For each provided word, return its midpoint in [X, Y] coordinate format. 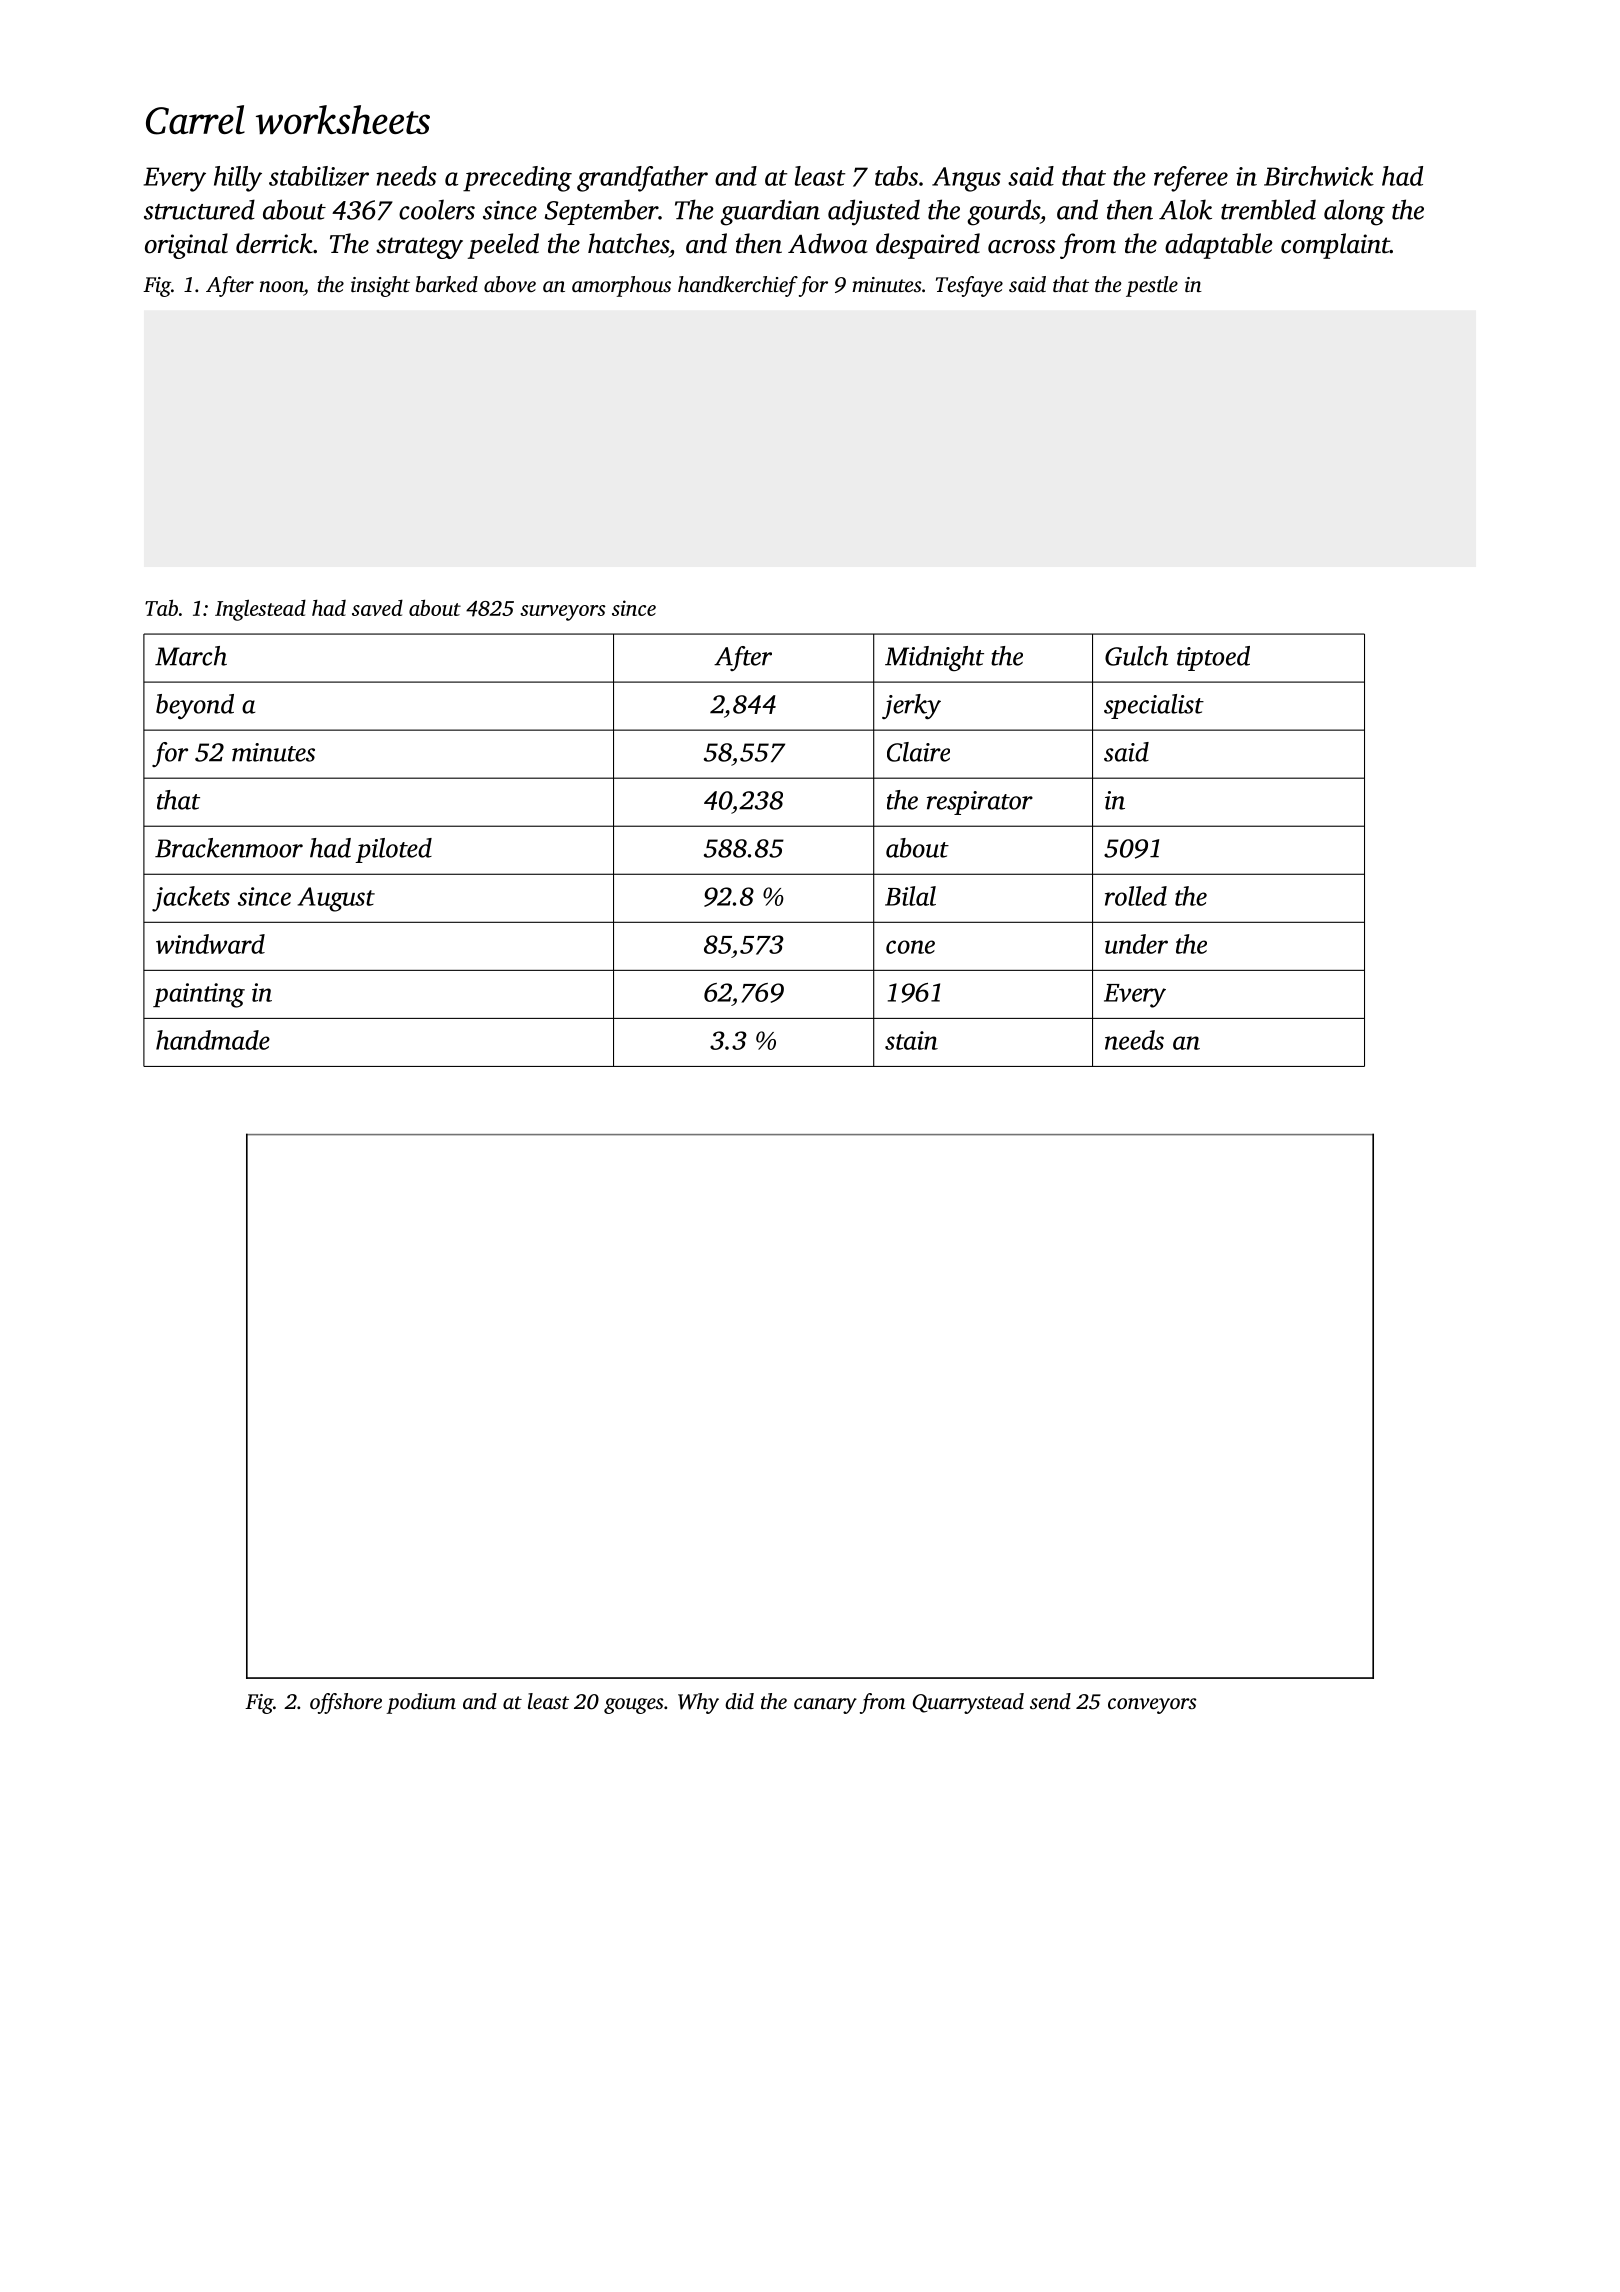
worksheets [343, 119]
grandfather [642, 179]
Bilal [910, 896]
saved [377, 608]
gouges [634, 1706]
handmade [213, 1040]
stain [911, 1040]
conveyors [1152, 1706]
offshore [346, 1703]
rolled [1136, 896]
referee [1191, 179]
